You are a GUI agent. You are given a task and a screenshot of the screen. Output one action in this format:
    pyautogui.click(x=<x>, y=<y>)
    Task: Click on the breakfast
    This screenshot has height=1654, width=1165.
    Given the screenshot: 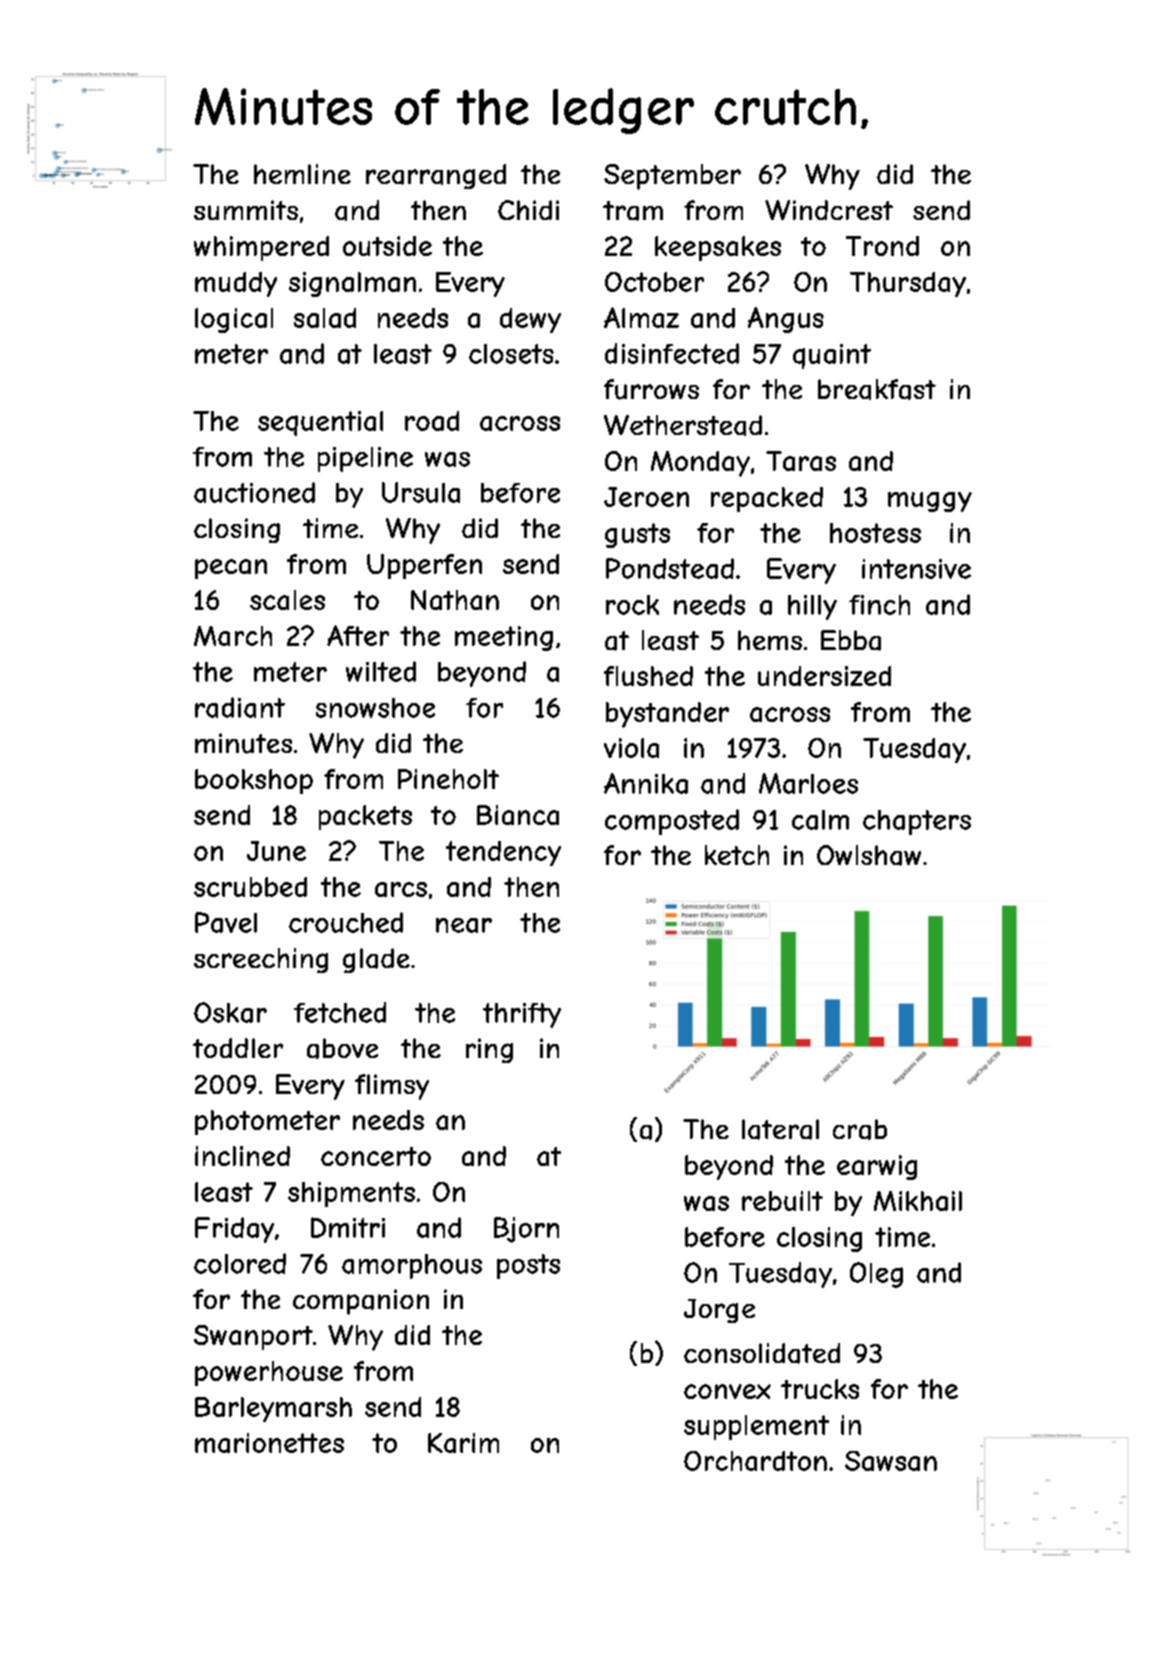 What is the action you would take?
    pyautogui.click(x=877, y=389)
